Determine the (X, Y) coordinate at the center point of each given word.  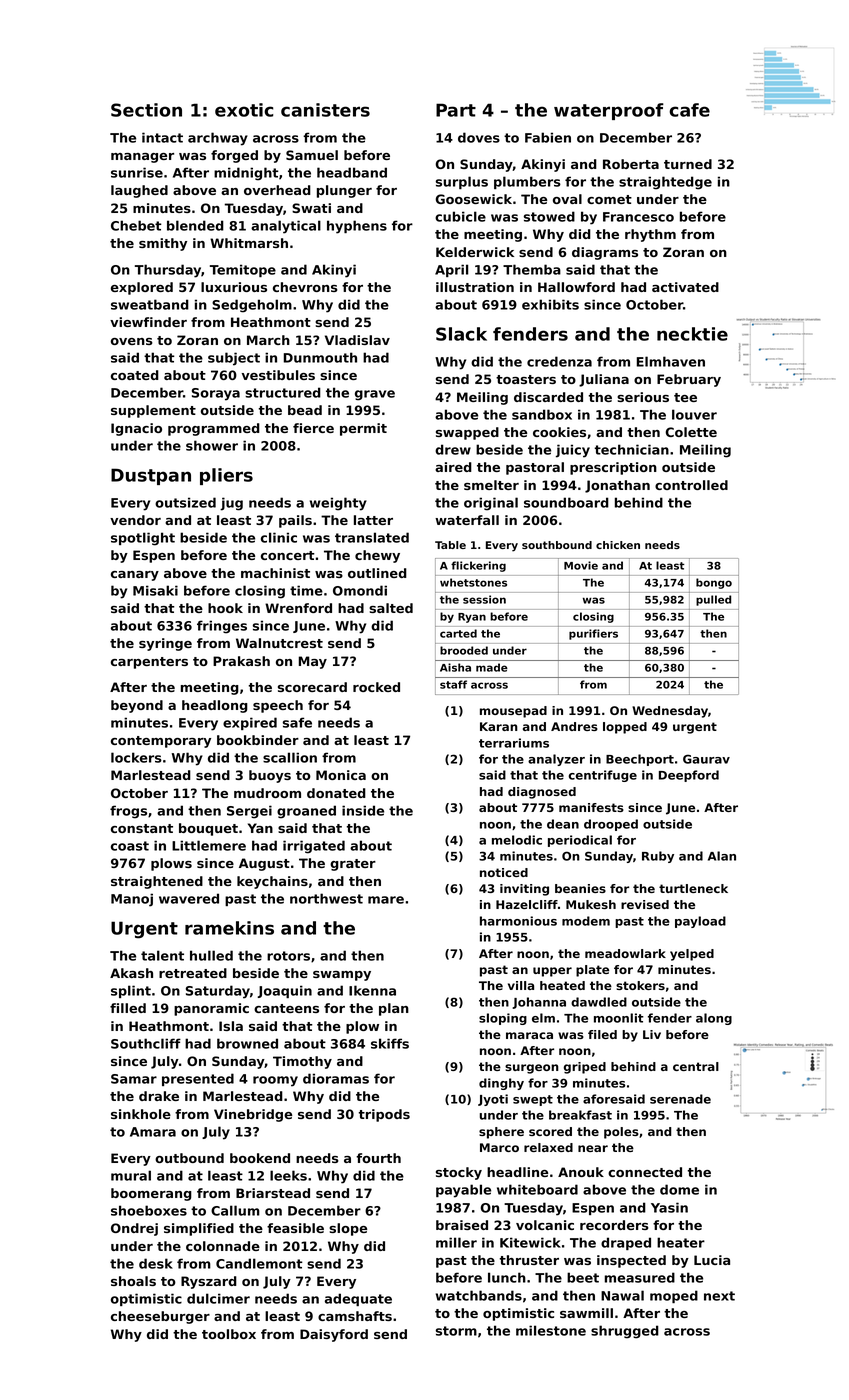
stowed (549, 216)
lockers (136, 757)
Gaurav (706, 759)
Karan (499, 726)
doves (479, 137)
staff (453, 684)
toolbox (229, 1334)
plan (394, 1009)
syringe (165, 644)
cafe (689, 110)
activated (685, 287)
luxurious (234, 287)
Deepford (689, 776)
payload (700, 922)
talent (162, 955)
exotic (244, 110)
